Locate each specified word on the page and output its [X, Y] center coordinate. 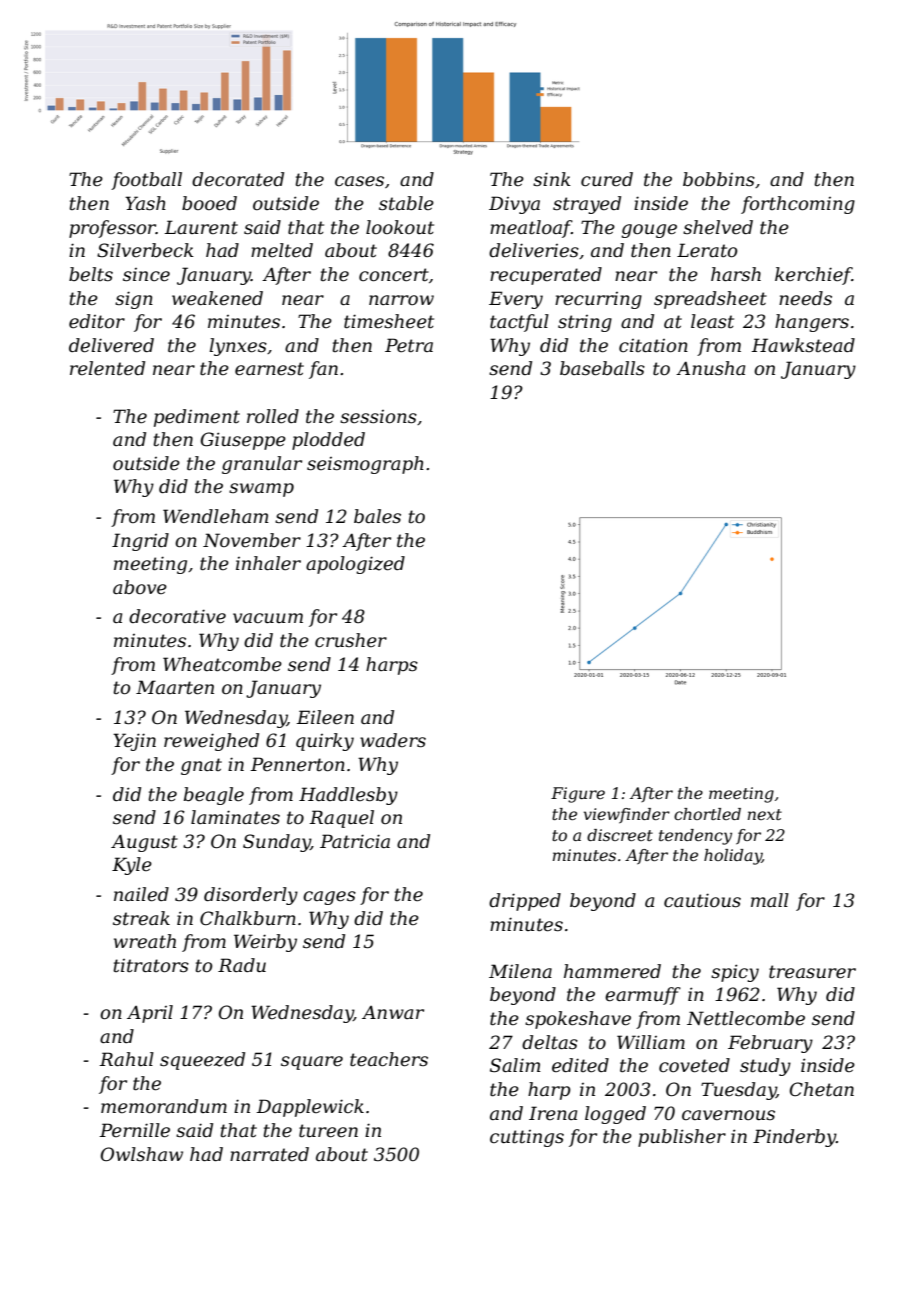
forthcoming [798, 205]
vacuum [268, 618]
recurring [598, 300]
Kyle [132, 866]
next [765, 814]
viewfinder [627, 816]
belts [91, 274]
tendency [695, 837]
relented [107, 368]
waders [393, 740]
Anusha [710, 368]
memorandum [164, 1106]
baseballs [602, 368]
